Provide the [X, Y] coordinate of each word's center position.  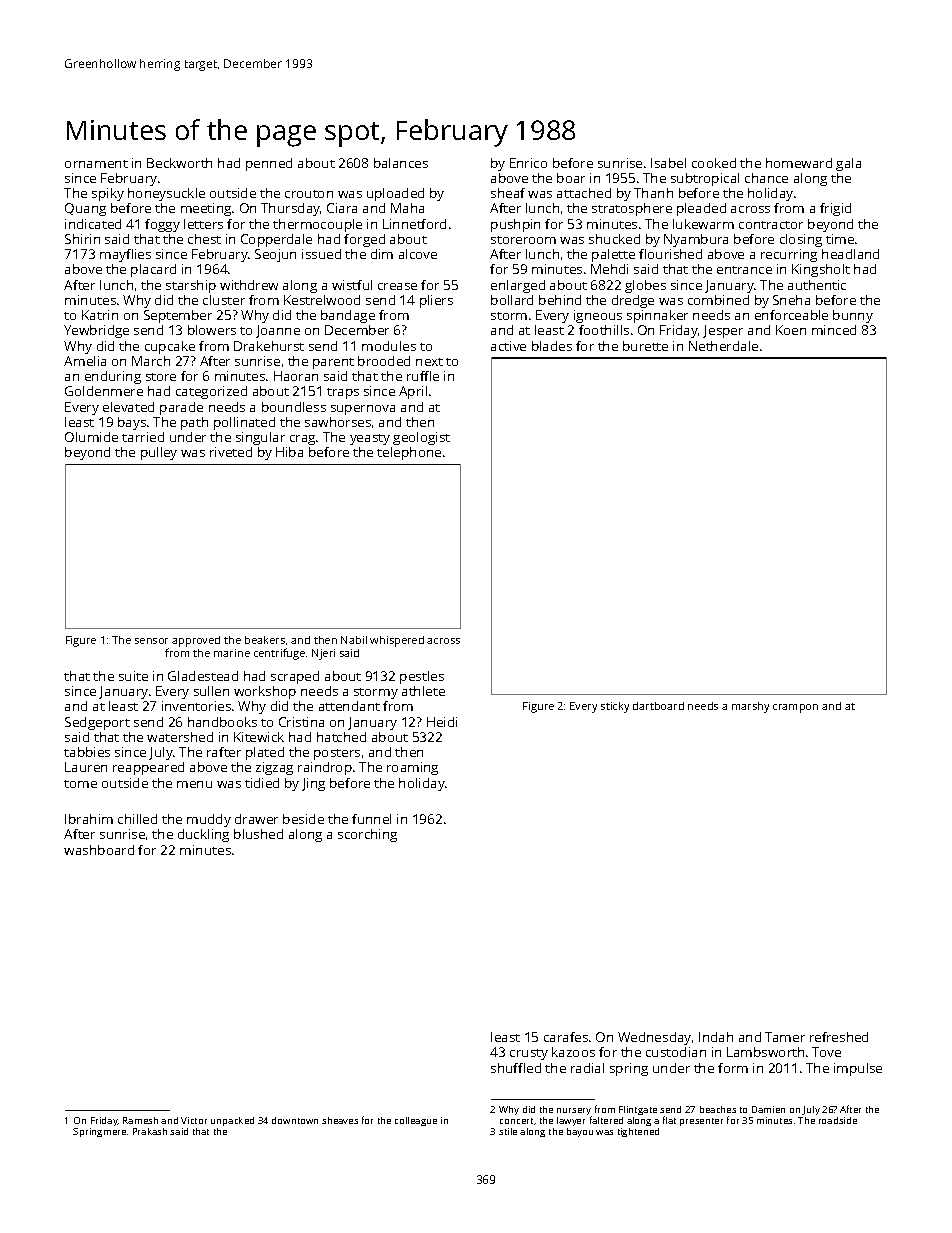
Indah [716, 1037]
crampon [795, 708]
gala [848, 164]
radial [587, 1068]
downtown [295, 1120]
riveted [231, 452]
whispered [397, 641]
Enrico [528, 163]
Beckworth [179, 163]
